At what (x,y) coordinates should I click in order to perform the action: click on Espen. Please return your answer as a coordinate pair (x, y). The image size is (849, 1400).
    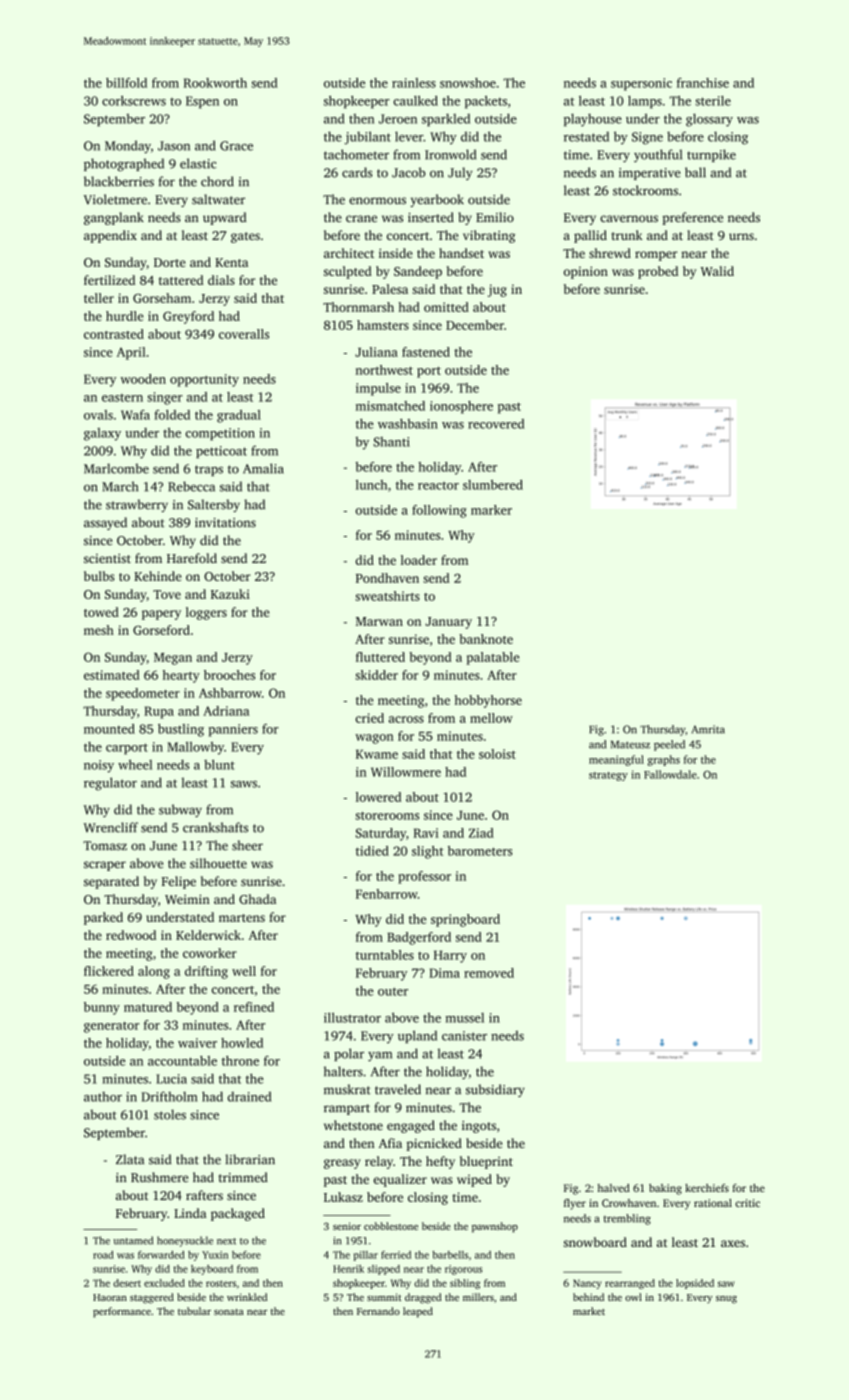
    Looking at the image, I should click on (202, 102).
